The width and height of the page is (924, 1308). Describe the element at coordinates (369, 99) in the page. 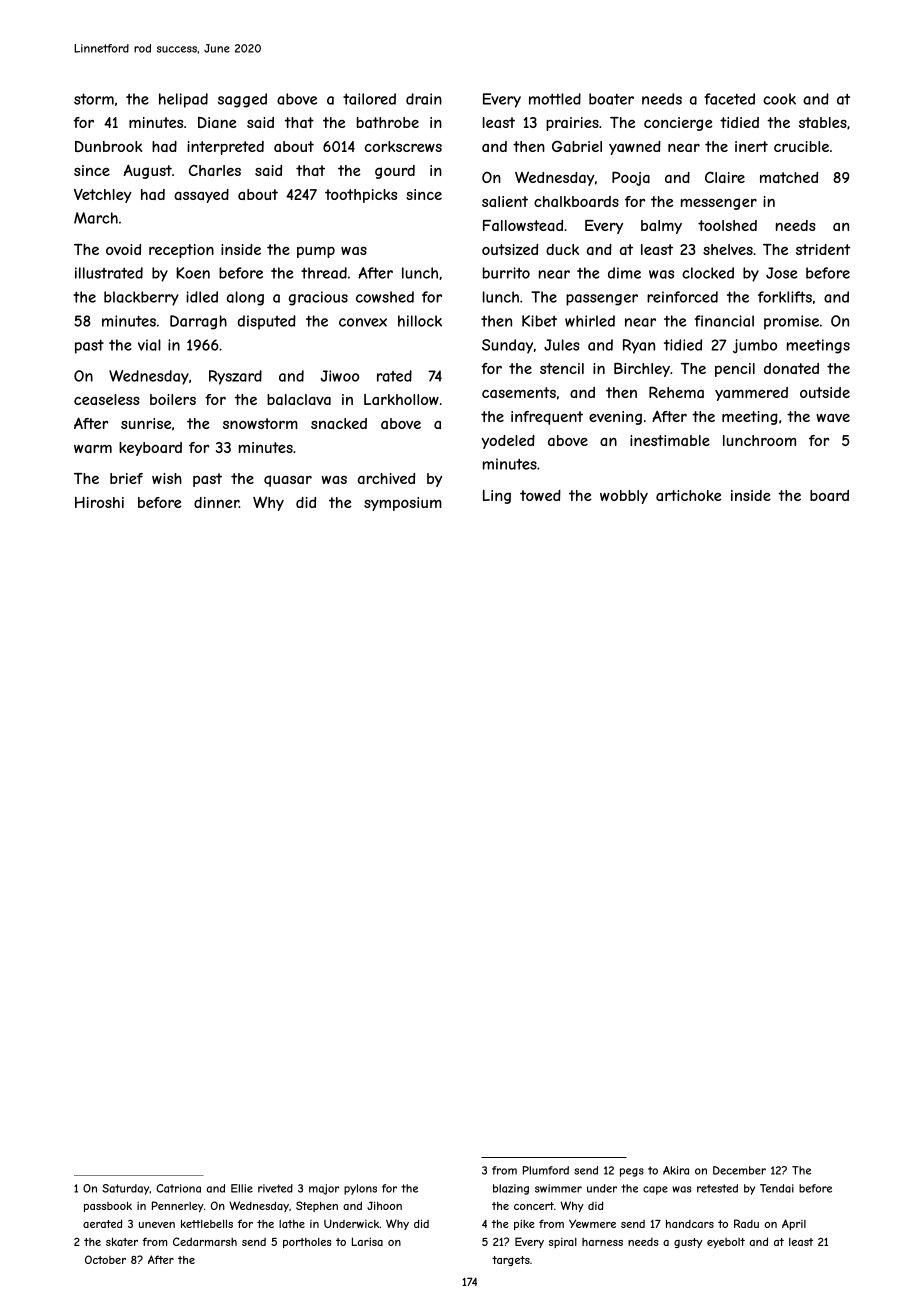

I see `tailored` at that location.
